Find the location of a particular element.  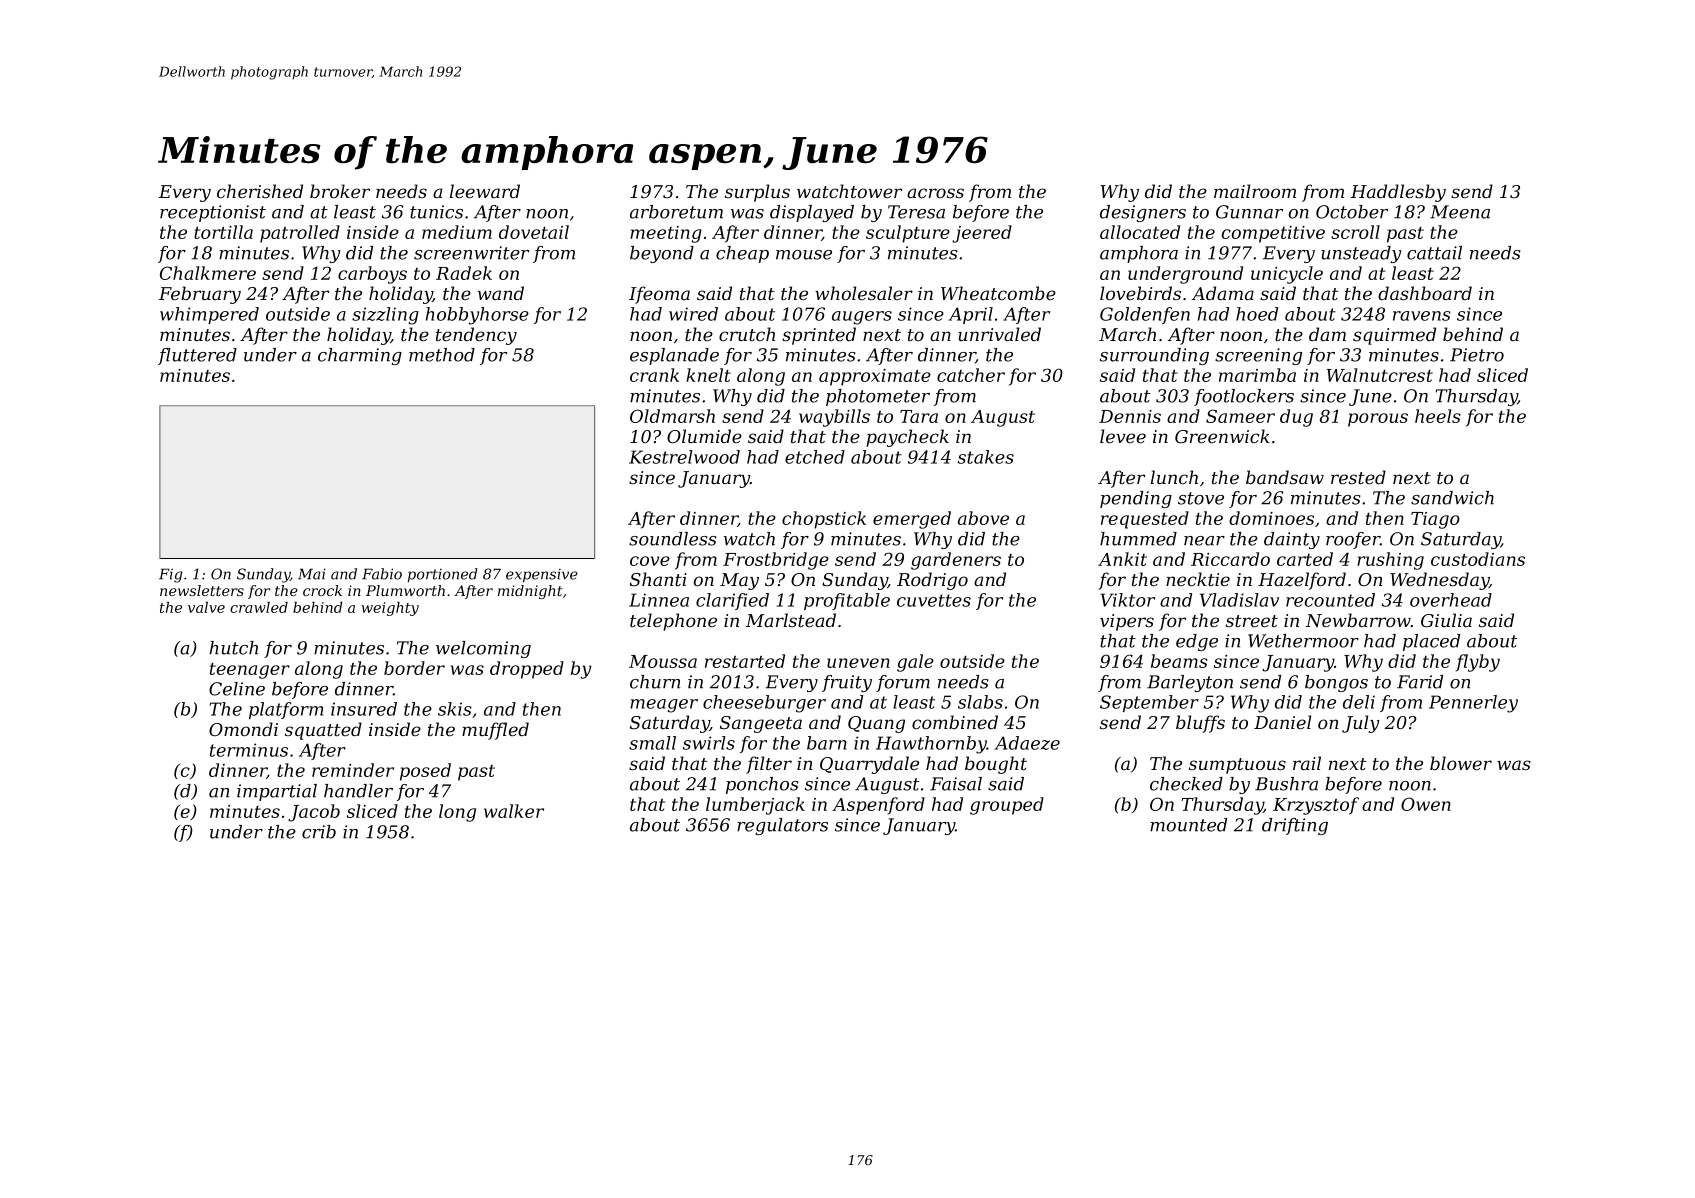

cherished is located at coordinates (260, 191).
